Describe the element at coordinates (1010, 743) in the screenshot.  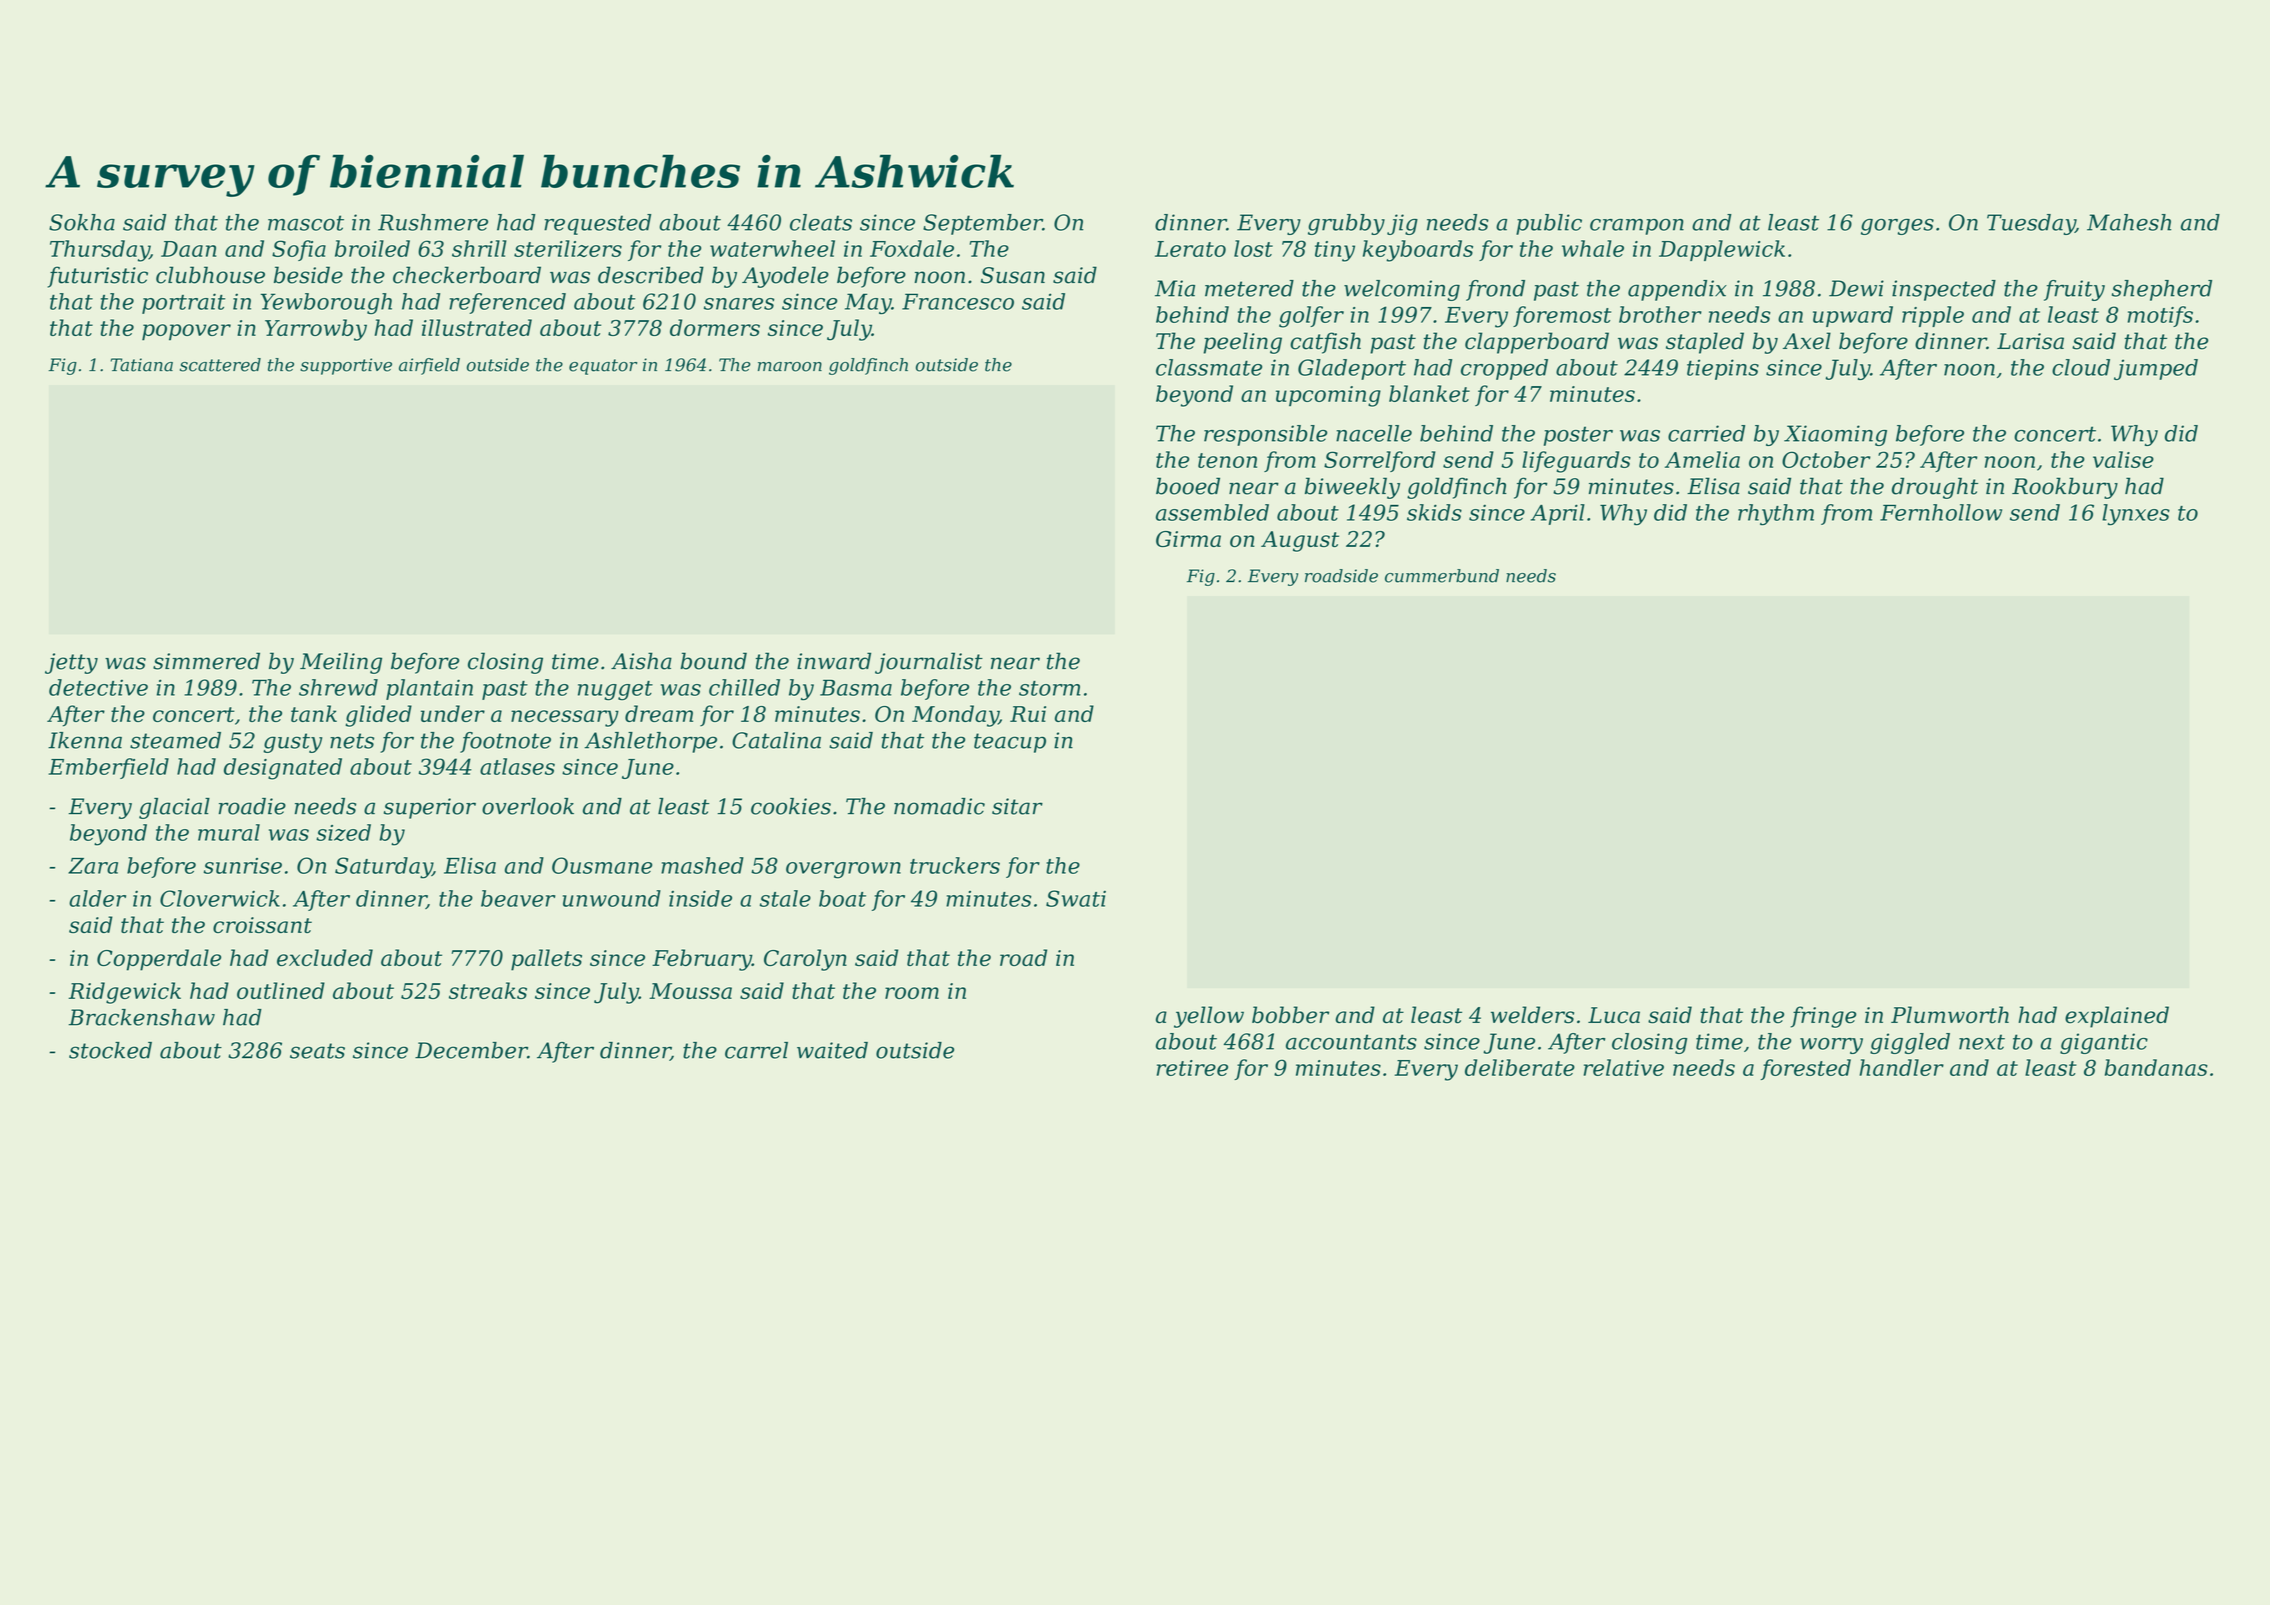
I see `teacup` at that location.
